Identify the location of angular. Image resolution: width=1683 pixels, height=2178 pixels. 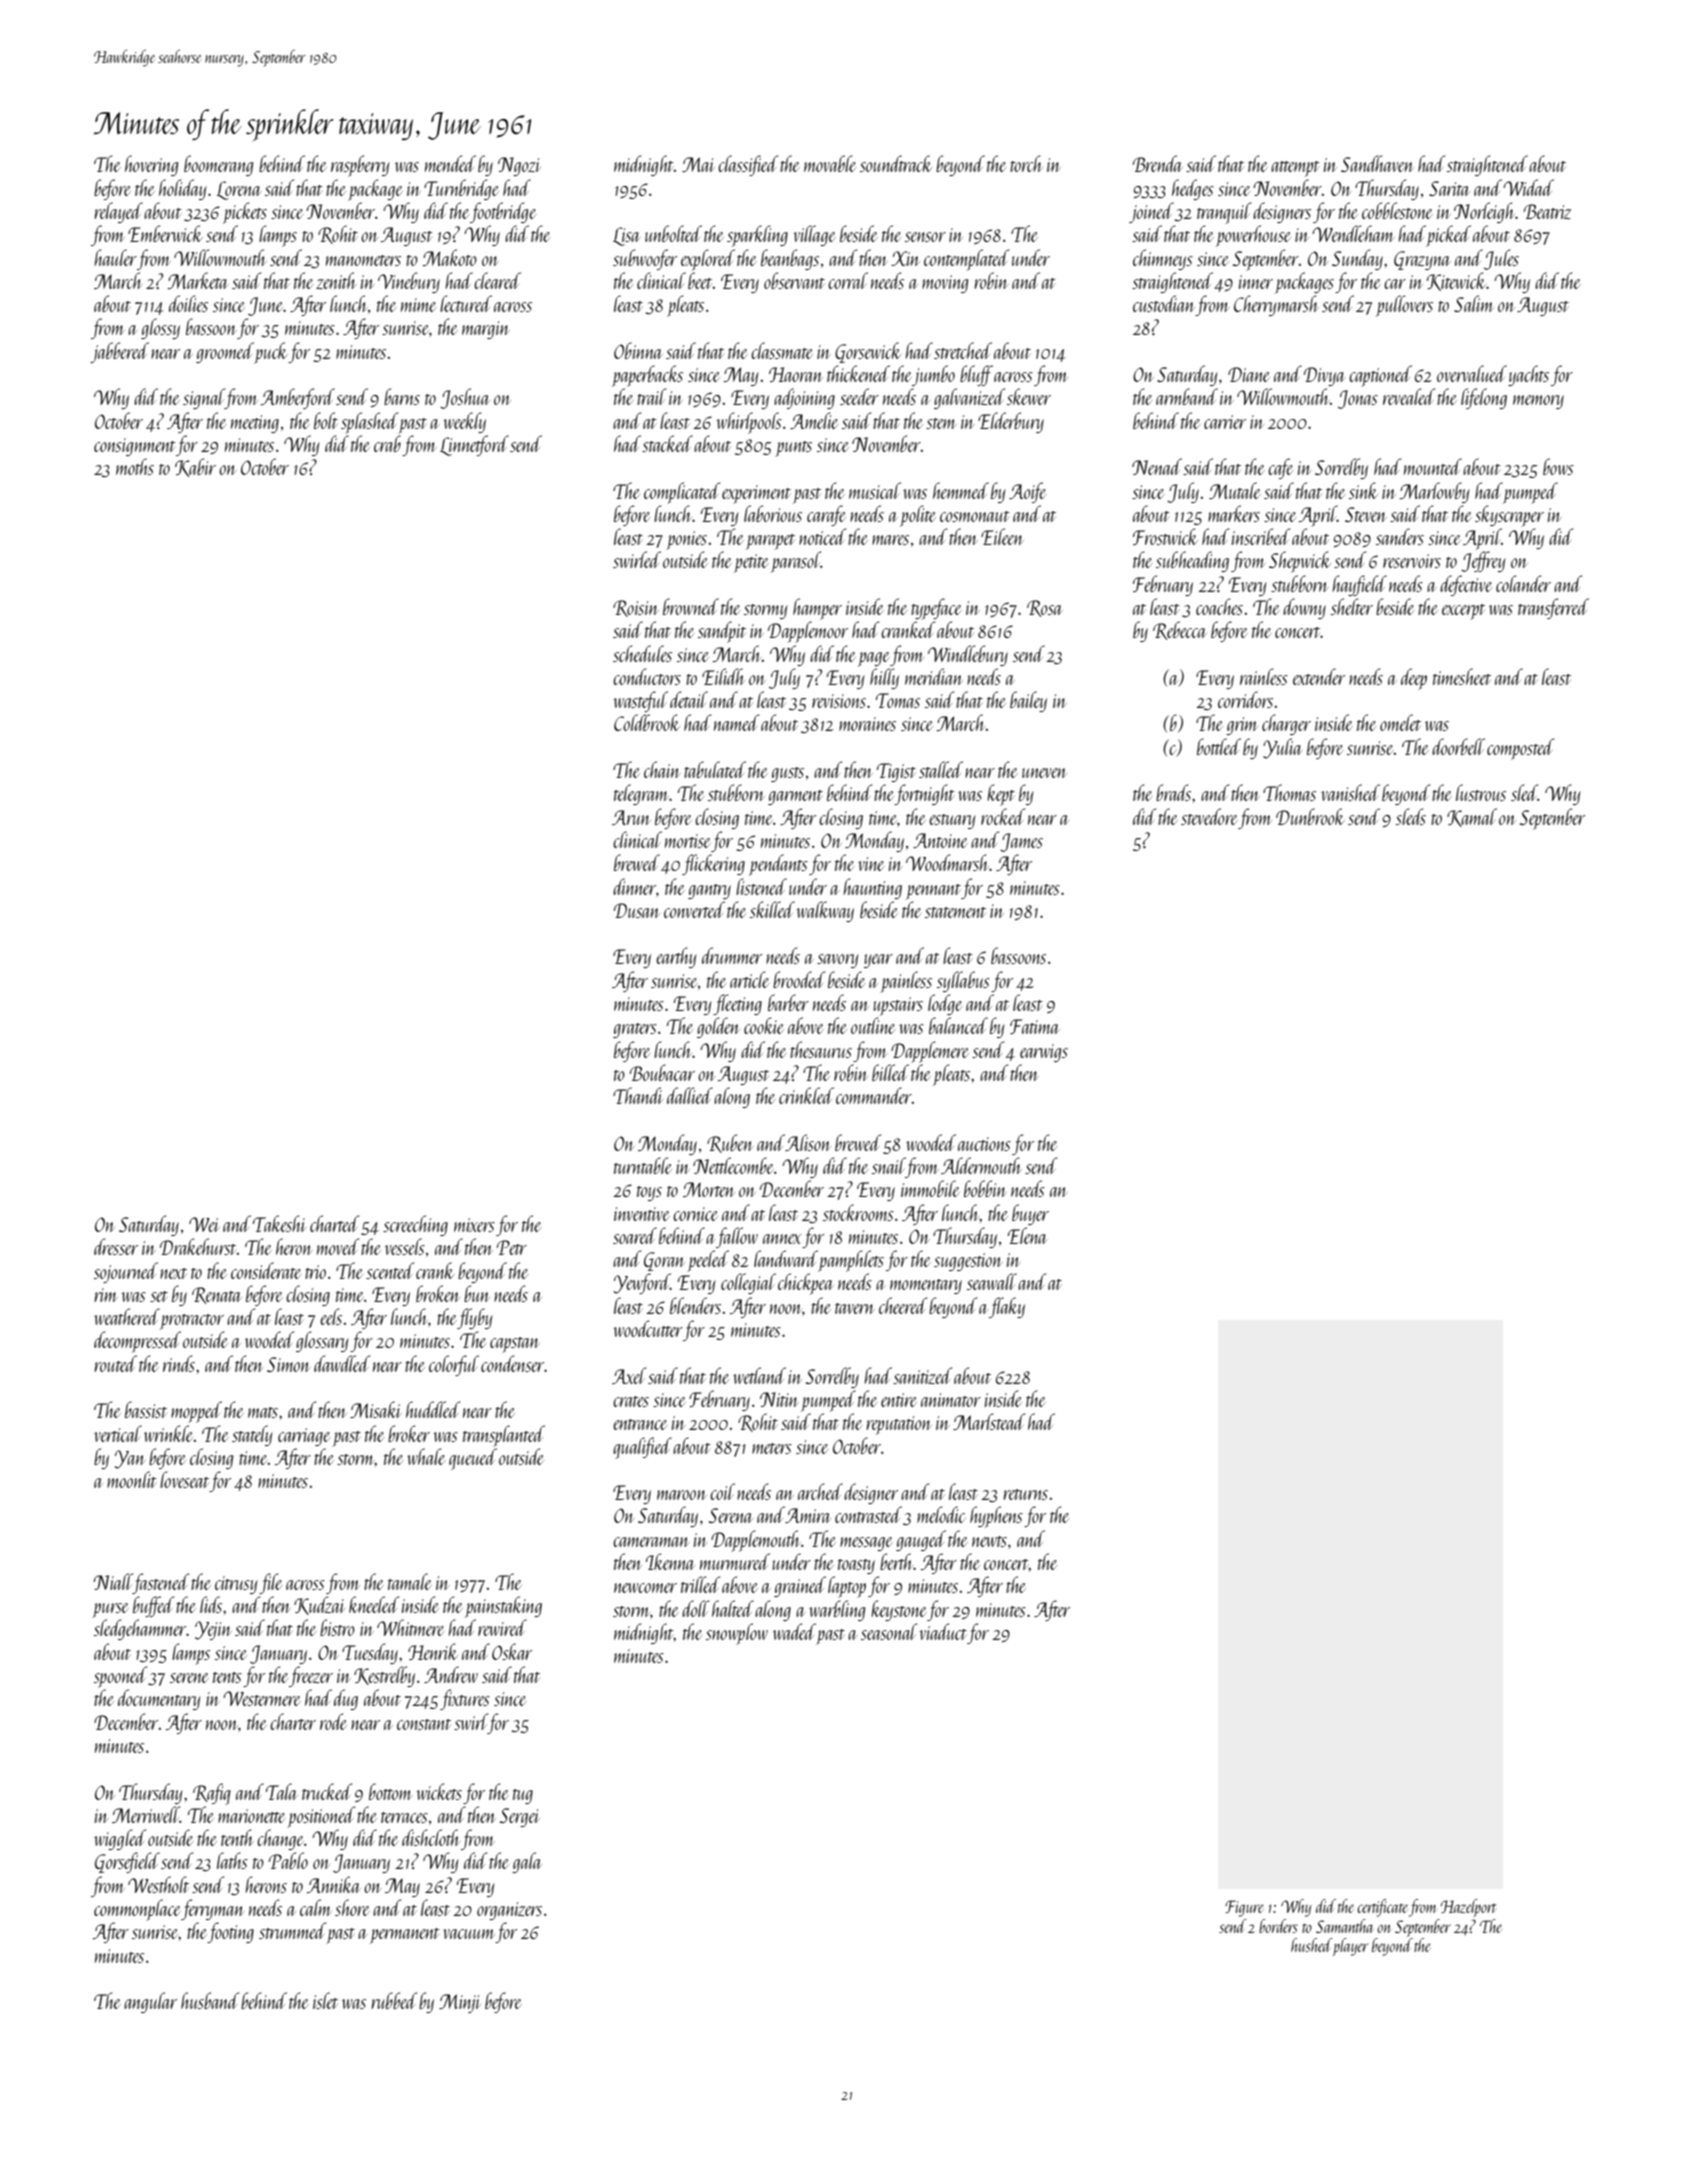
(150, 2002).
